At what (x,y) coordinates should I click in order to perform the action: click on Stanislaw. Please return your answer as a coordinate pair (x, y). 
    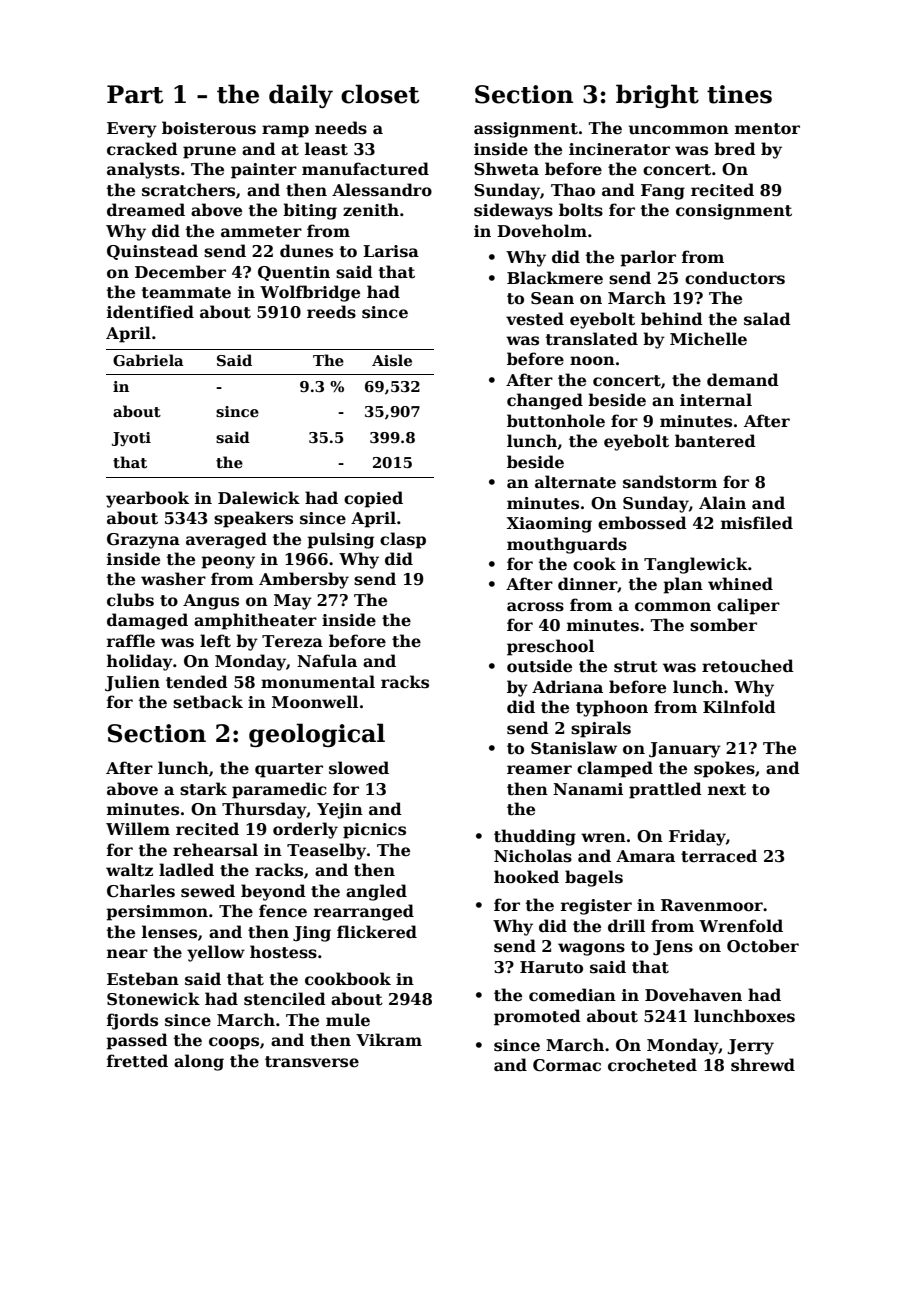
    Looking at the image, I should click on (574, 748).
